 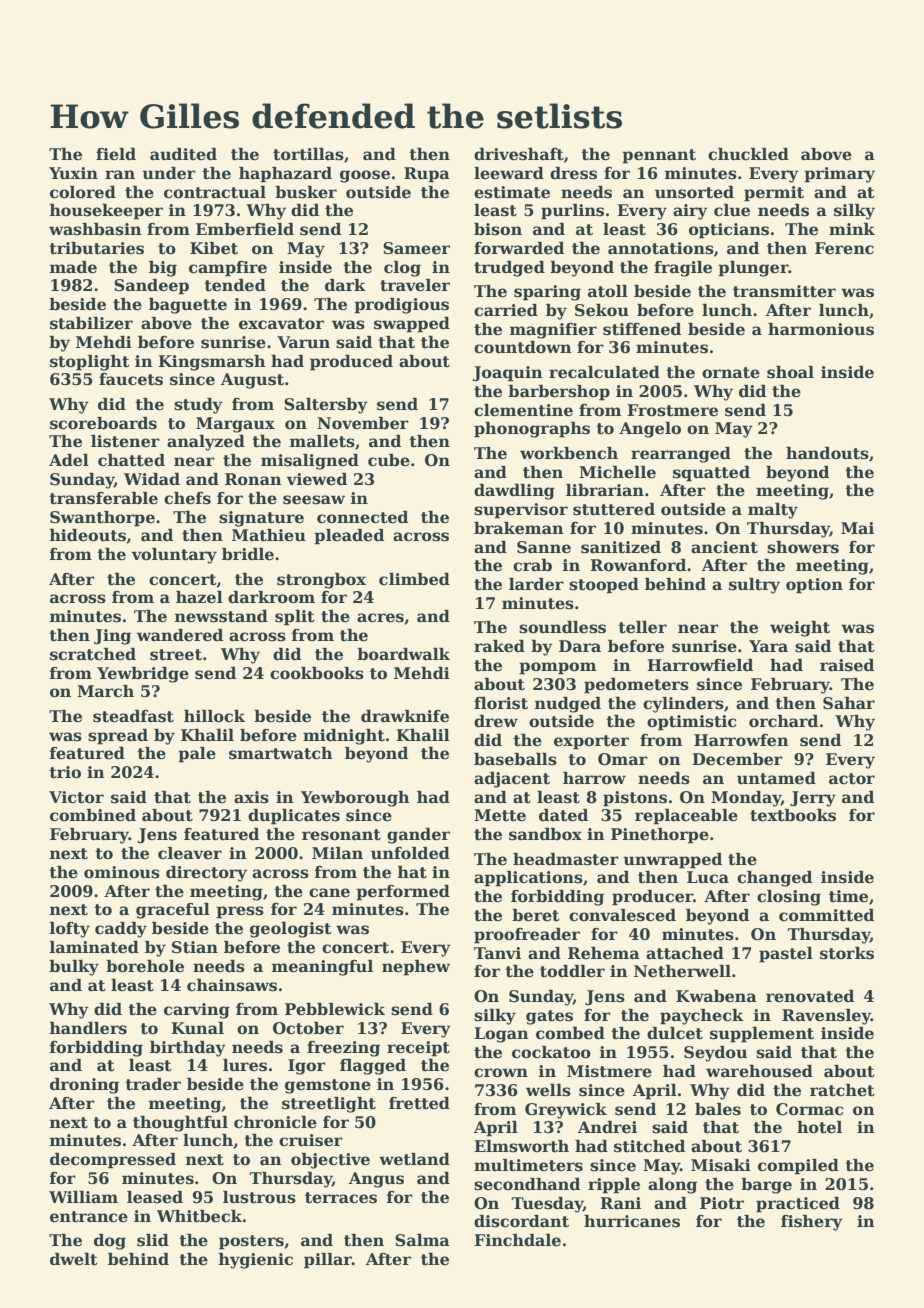 I want to click on analyzed, so click(x=206, y=443).
